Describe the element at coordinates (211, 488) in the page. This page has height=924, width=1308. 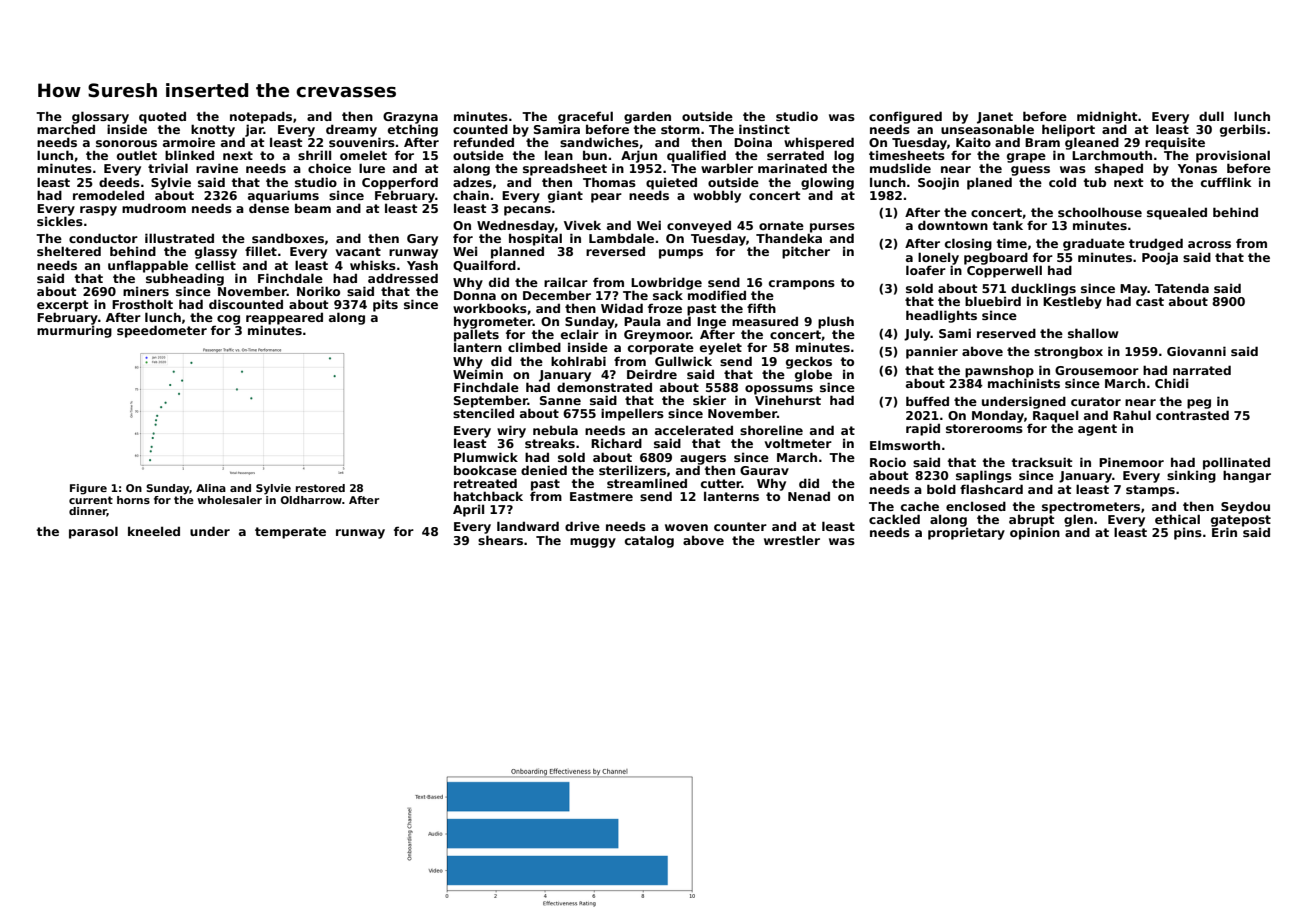
I see `Alina` at that location.
